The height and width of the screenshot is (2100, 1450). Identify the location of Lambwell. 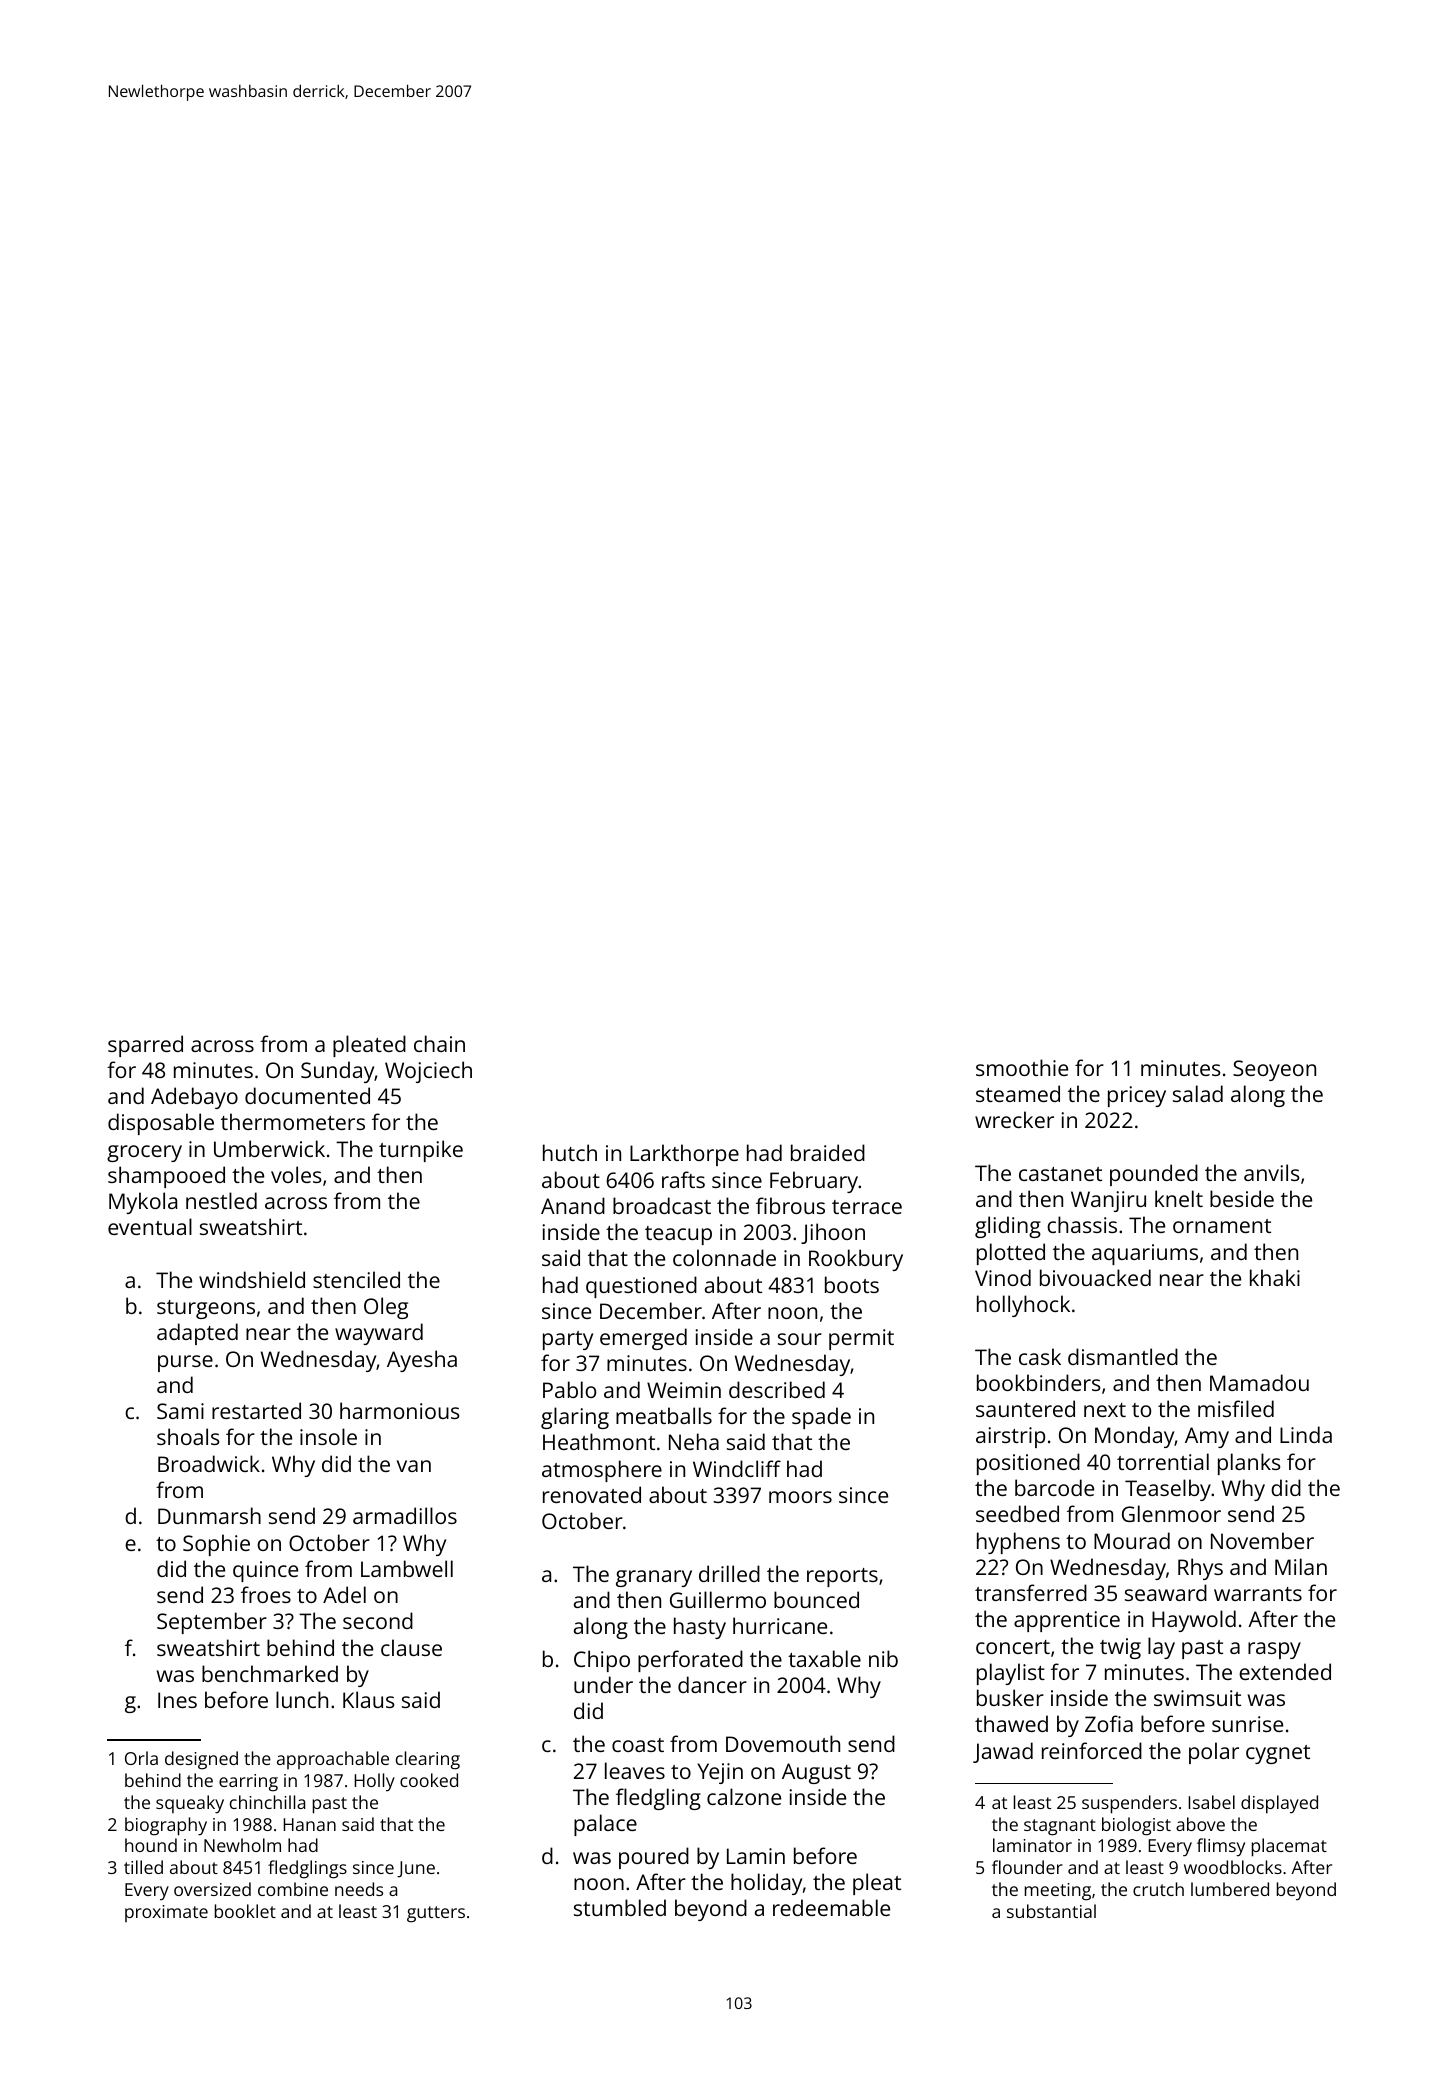
(407, 1568).
